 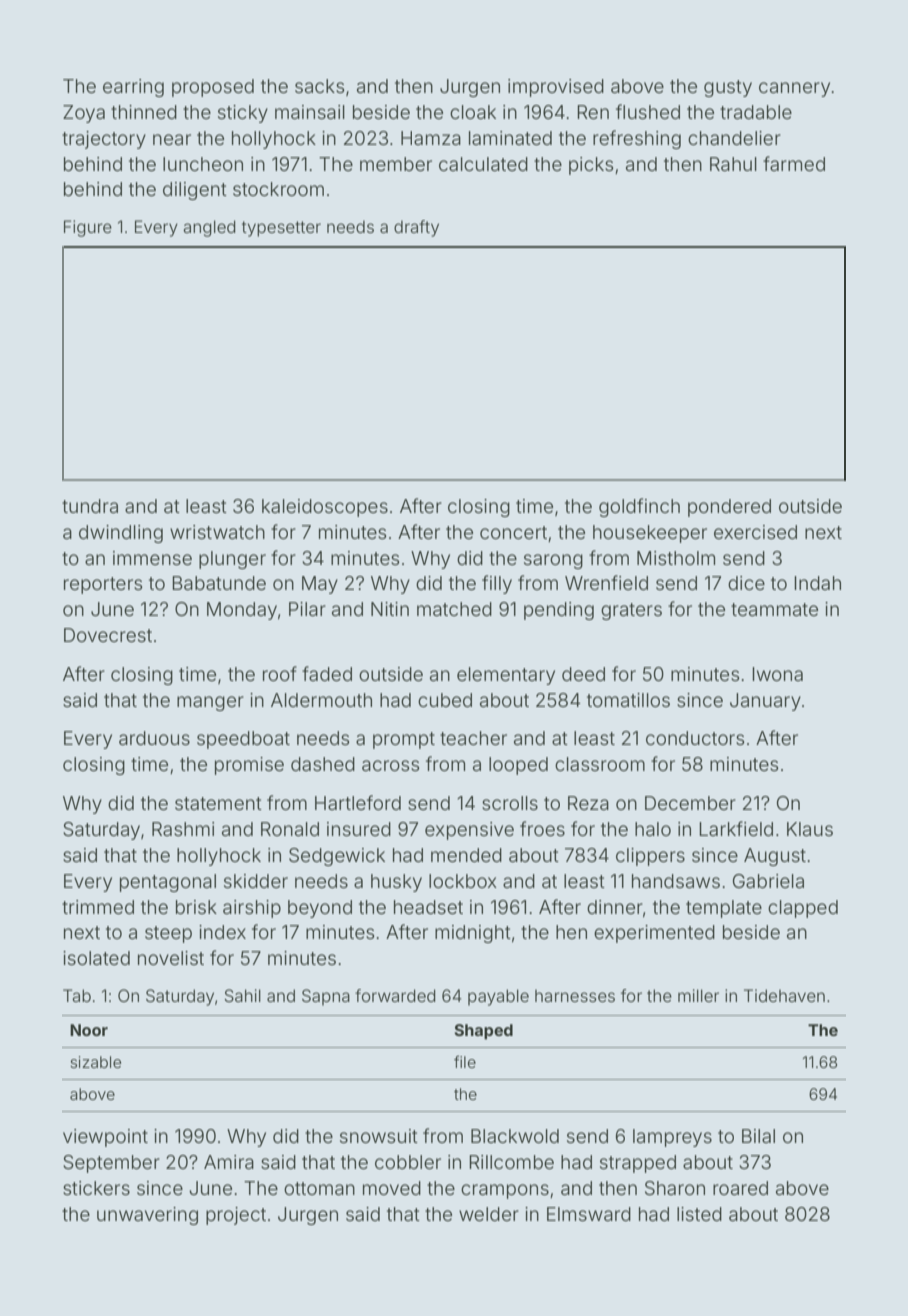 I want to click on gusty, so click(x=728, y=88).
